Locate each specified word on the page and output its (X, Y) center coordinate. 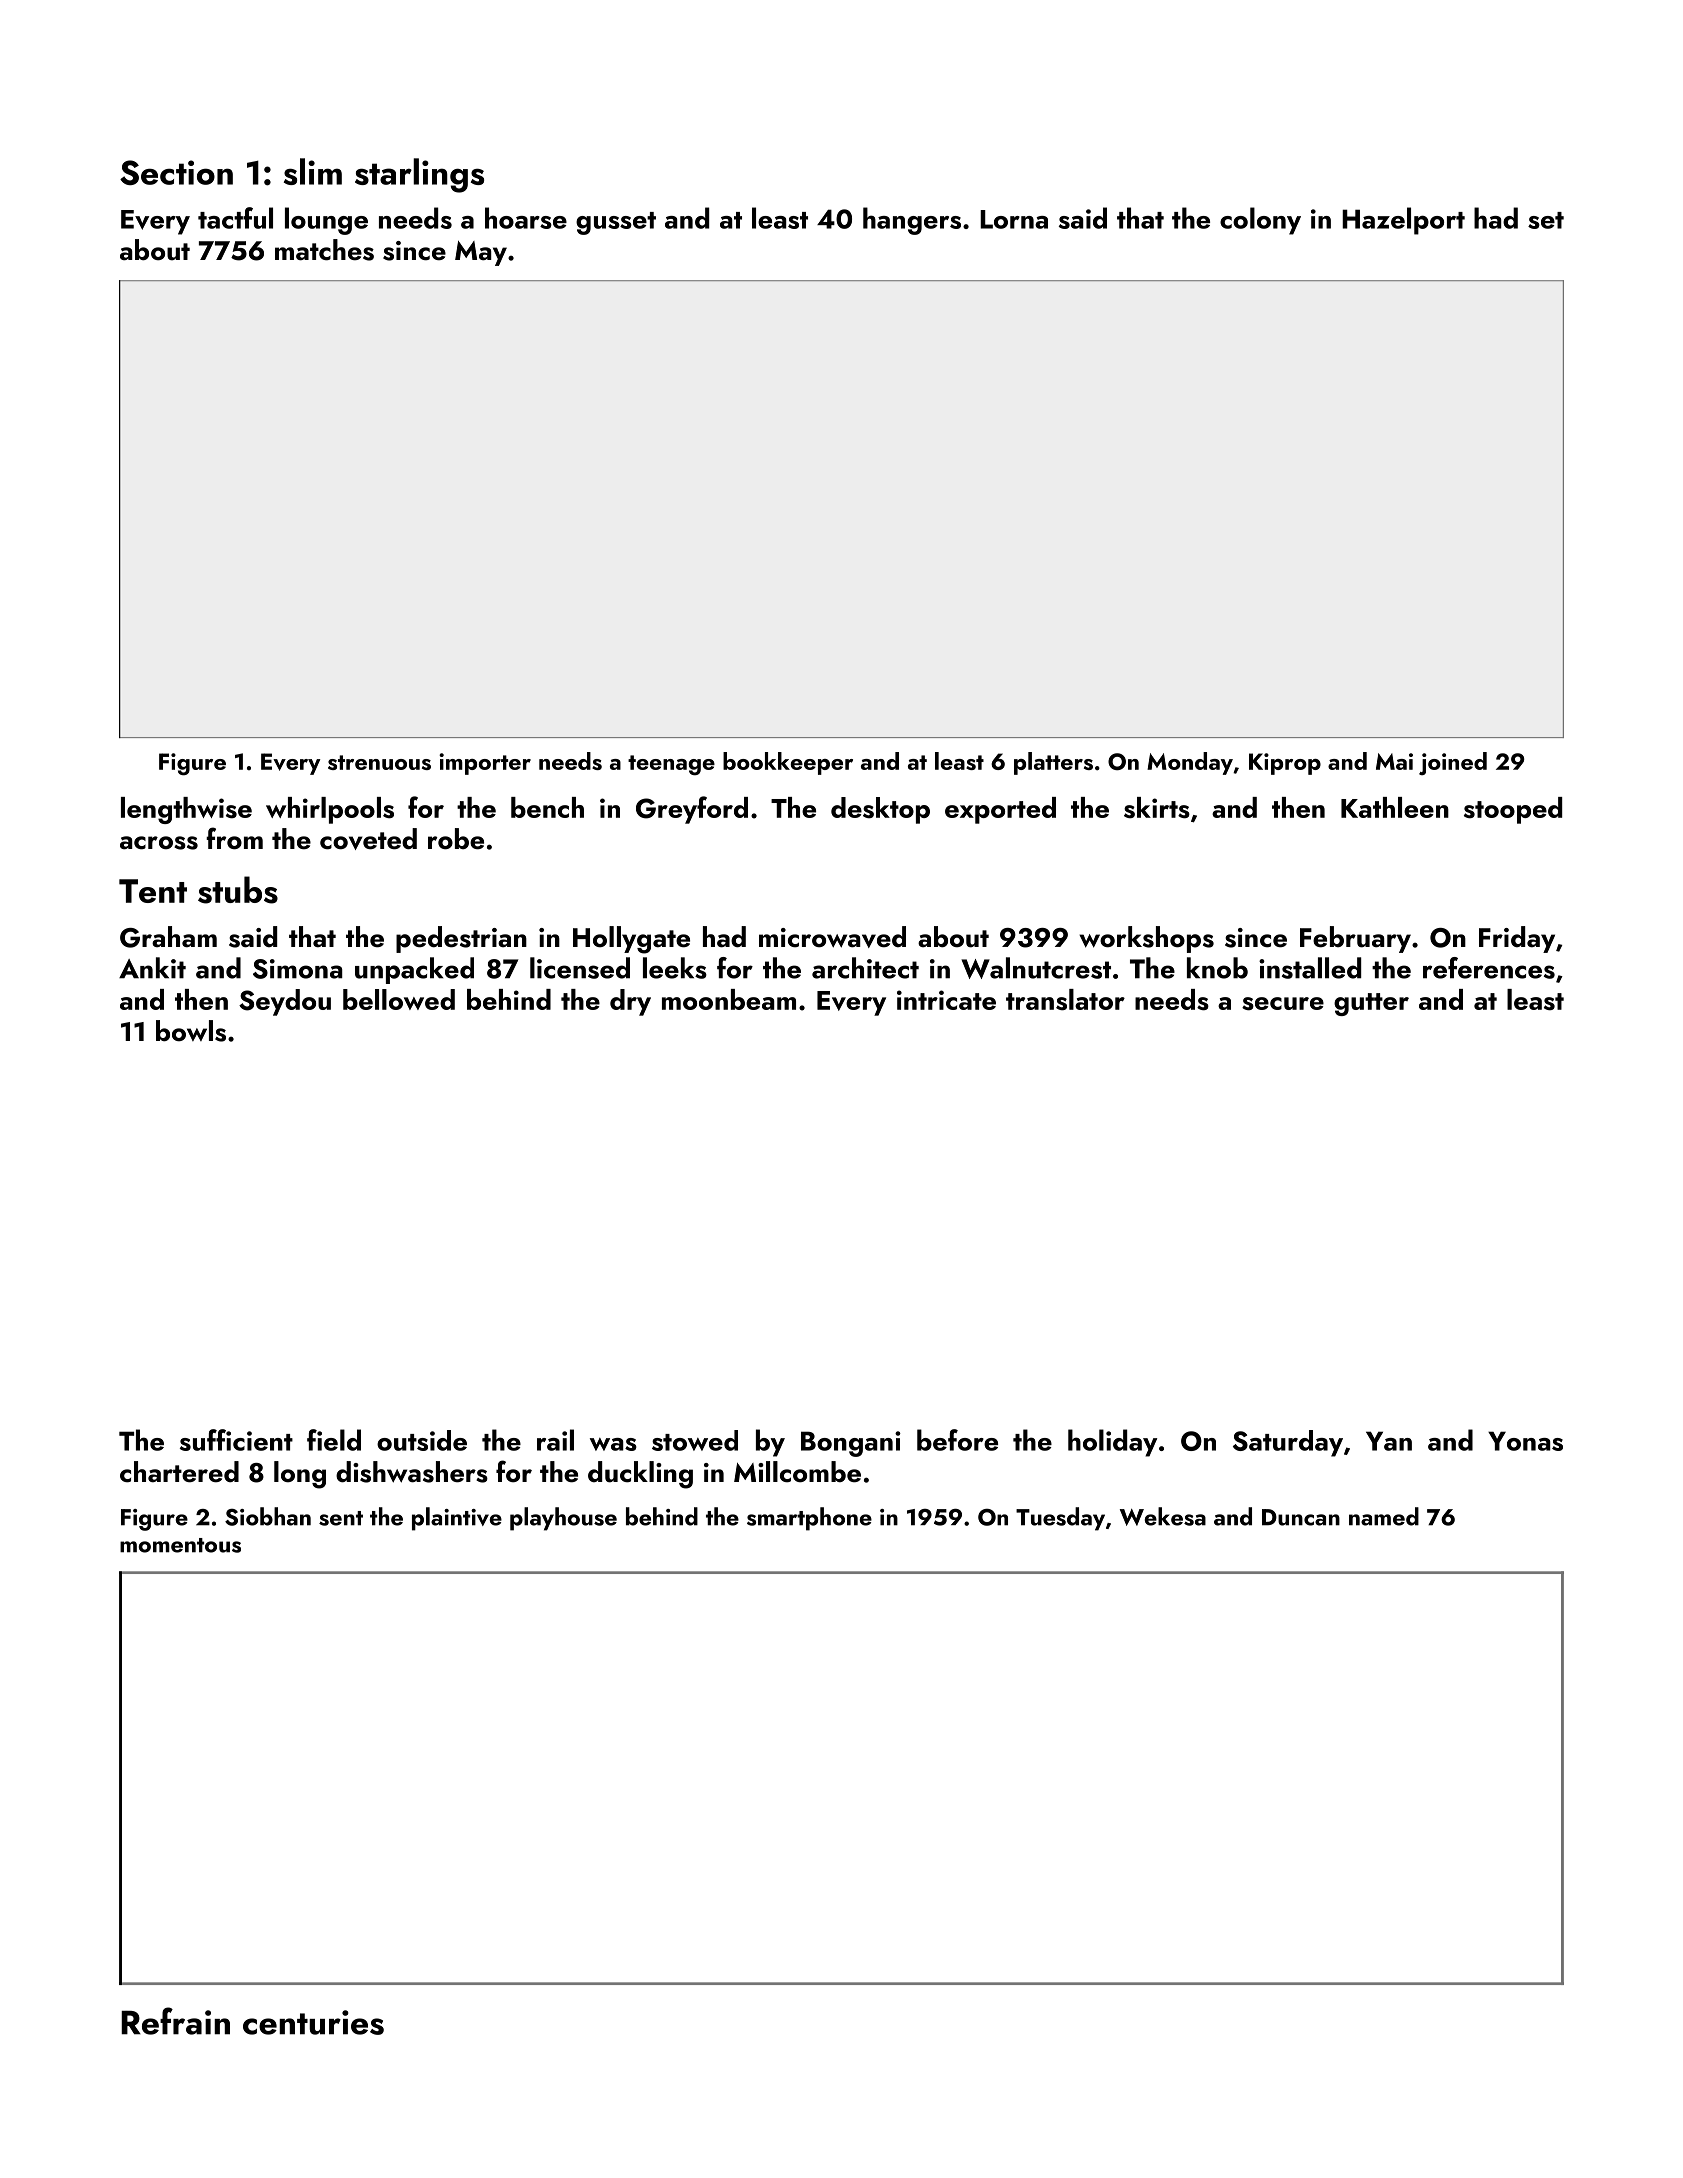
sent (341, 1518)
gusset (616, 223)
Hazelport (1403, 221)
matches (324, 250)
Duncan (1301, 1517)
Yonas (1525, 1441)
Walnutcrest (1036, 968)
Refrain (175, 2021)
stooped (1513, 810)
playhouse (563, 1519)
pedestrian (461, 939)
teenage (671, 765)
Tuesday (1060, 1519)
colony (1260, 221)
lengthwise (186, 810)
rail (555, 1440)
